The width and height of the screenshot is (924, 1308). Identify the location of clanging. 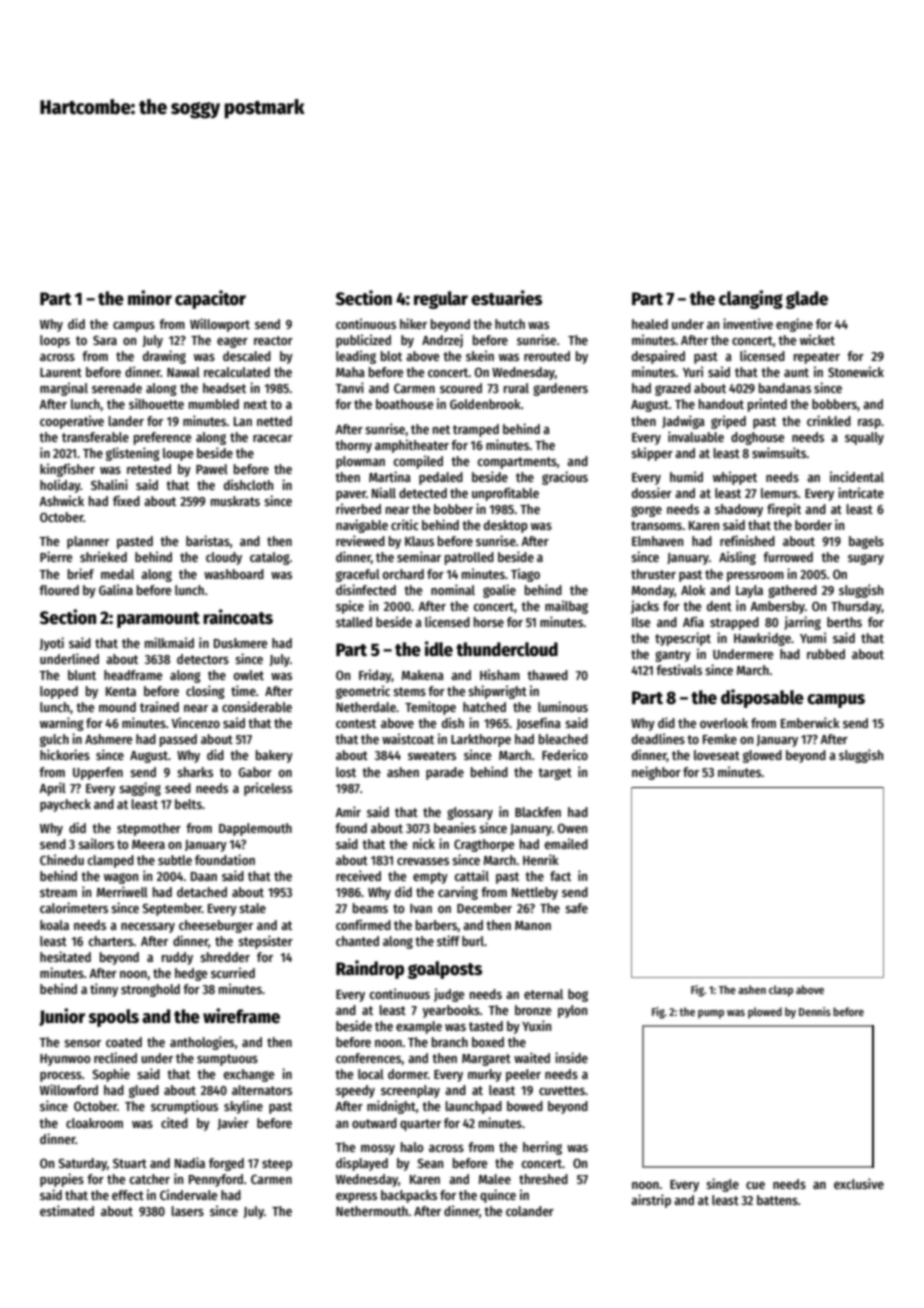
(751, 299).
